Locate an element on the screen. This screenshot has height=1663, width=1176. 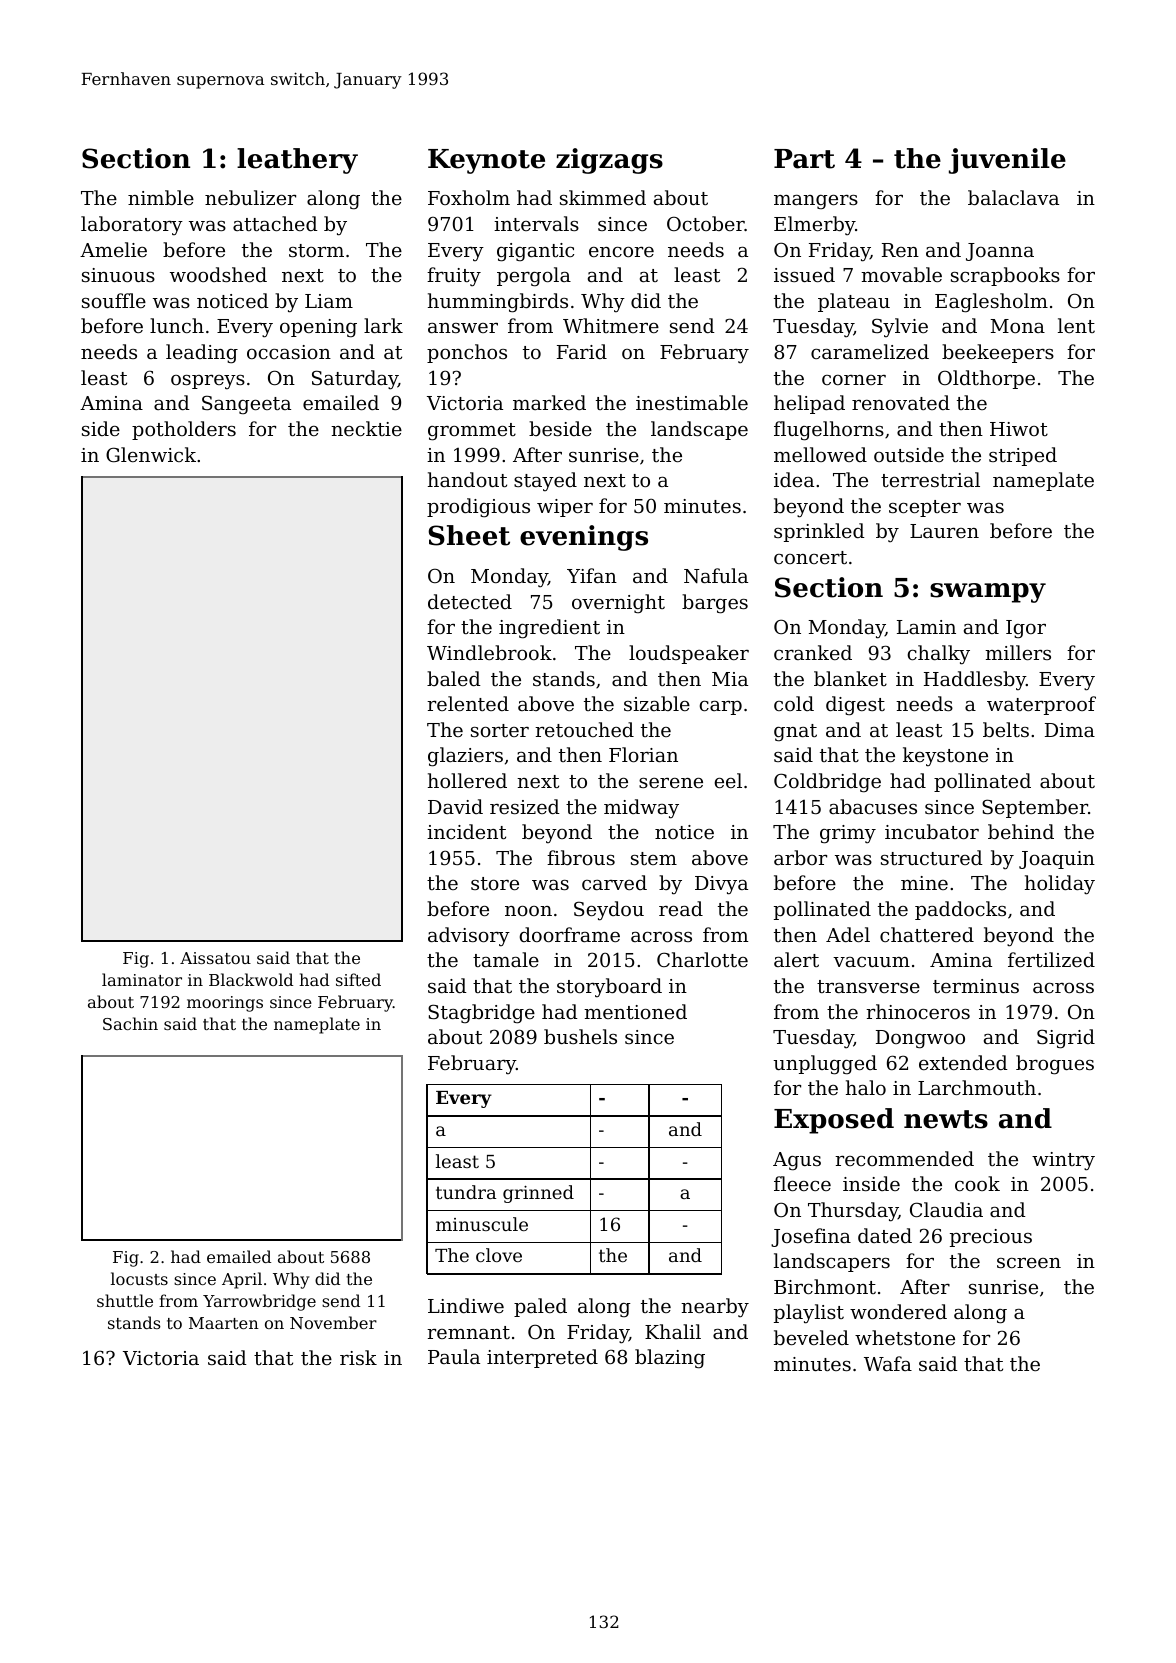
zigzags is located at coordinates (609, 161).
